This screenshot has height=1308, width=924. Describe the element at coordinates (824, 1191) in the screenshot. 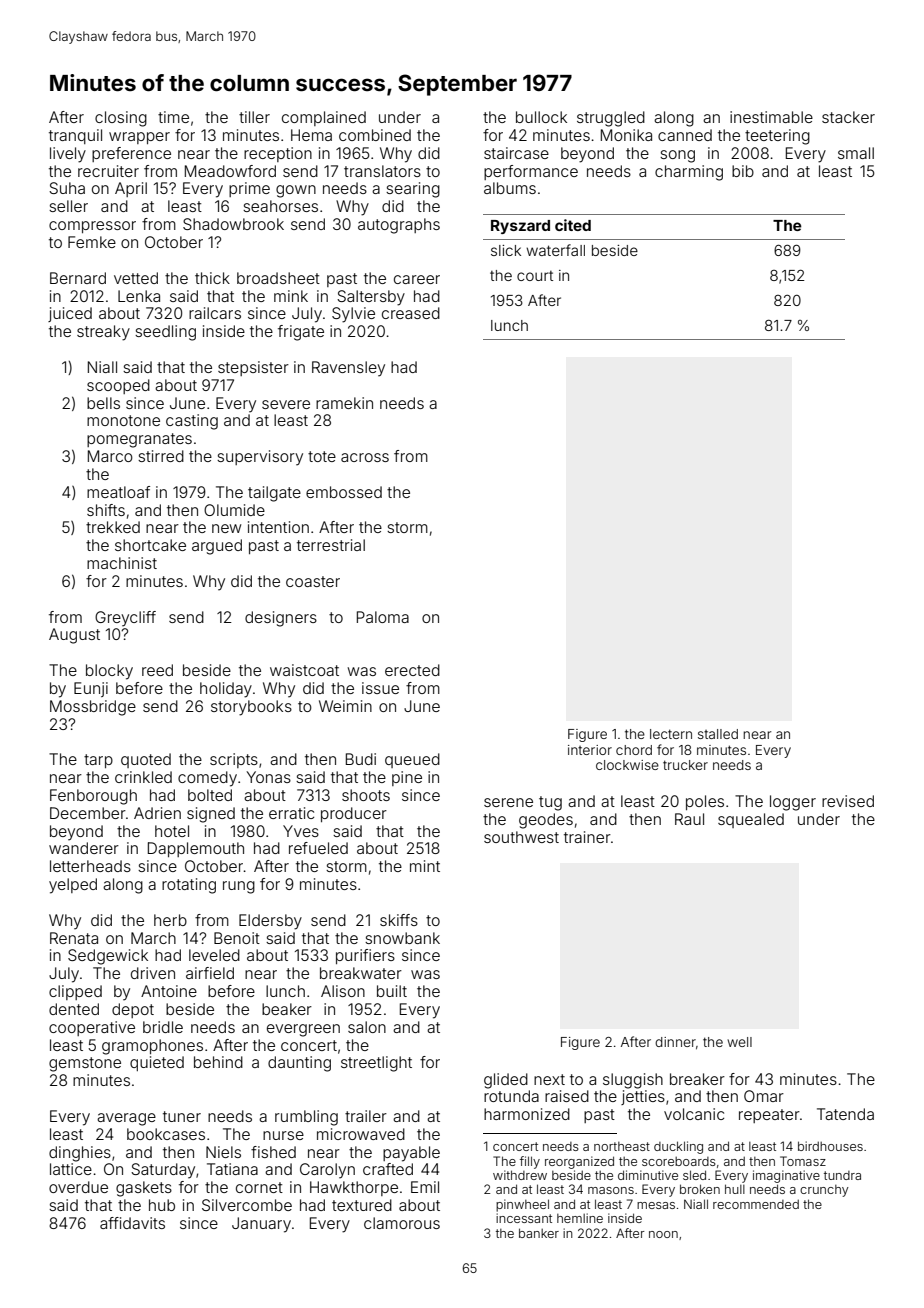

I see `crunchy` at that location.
